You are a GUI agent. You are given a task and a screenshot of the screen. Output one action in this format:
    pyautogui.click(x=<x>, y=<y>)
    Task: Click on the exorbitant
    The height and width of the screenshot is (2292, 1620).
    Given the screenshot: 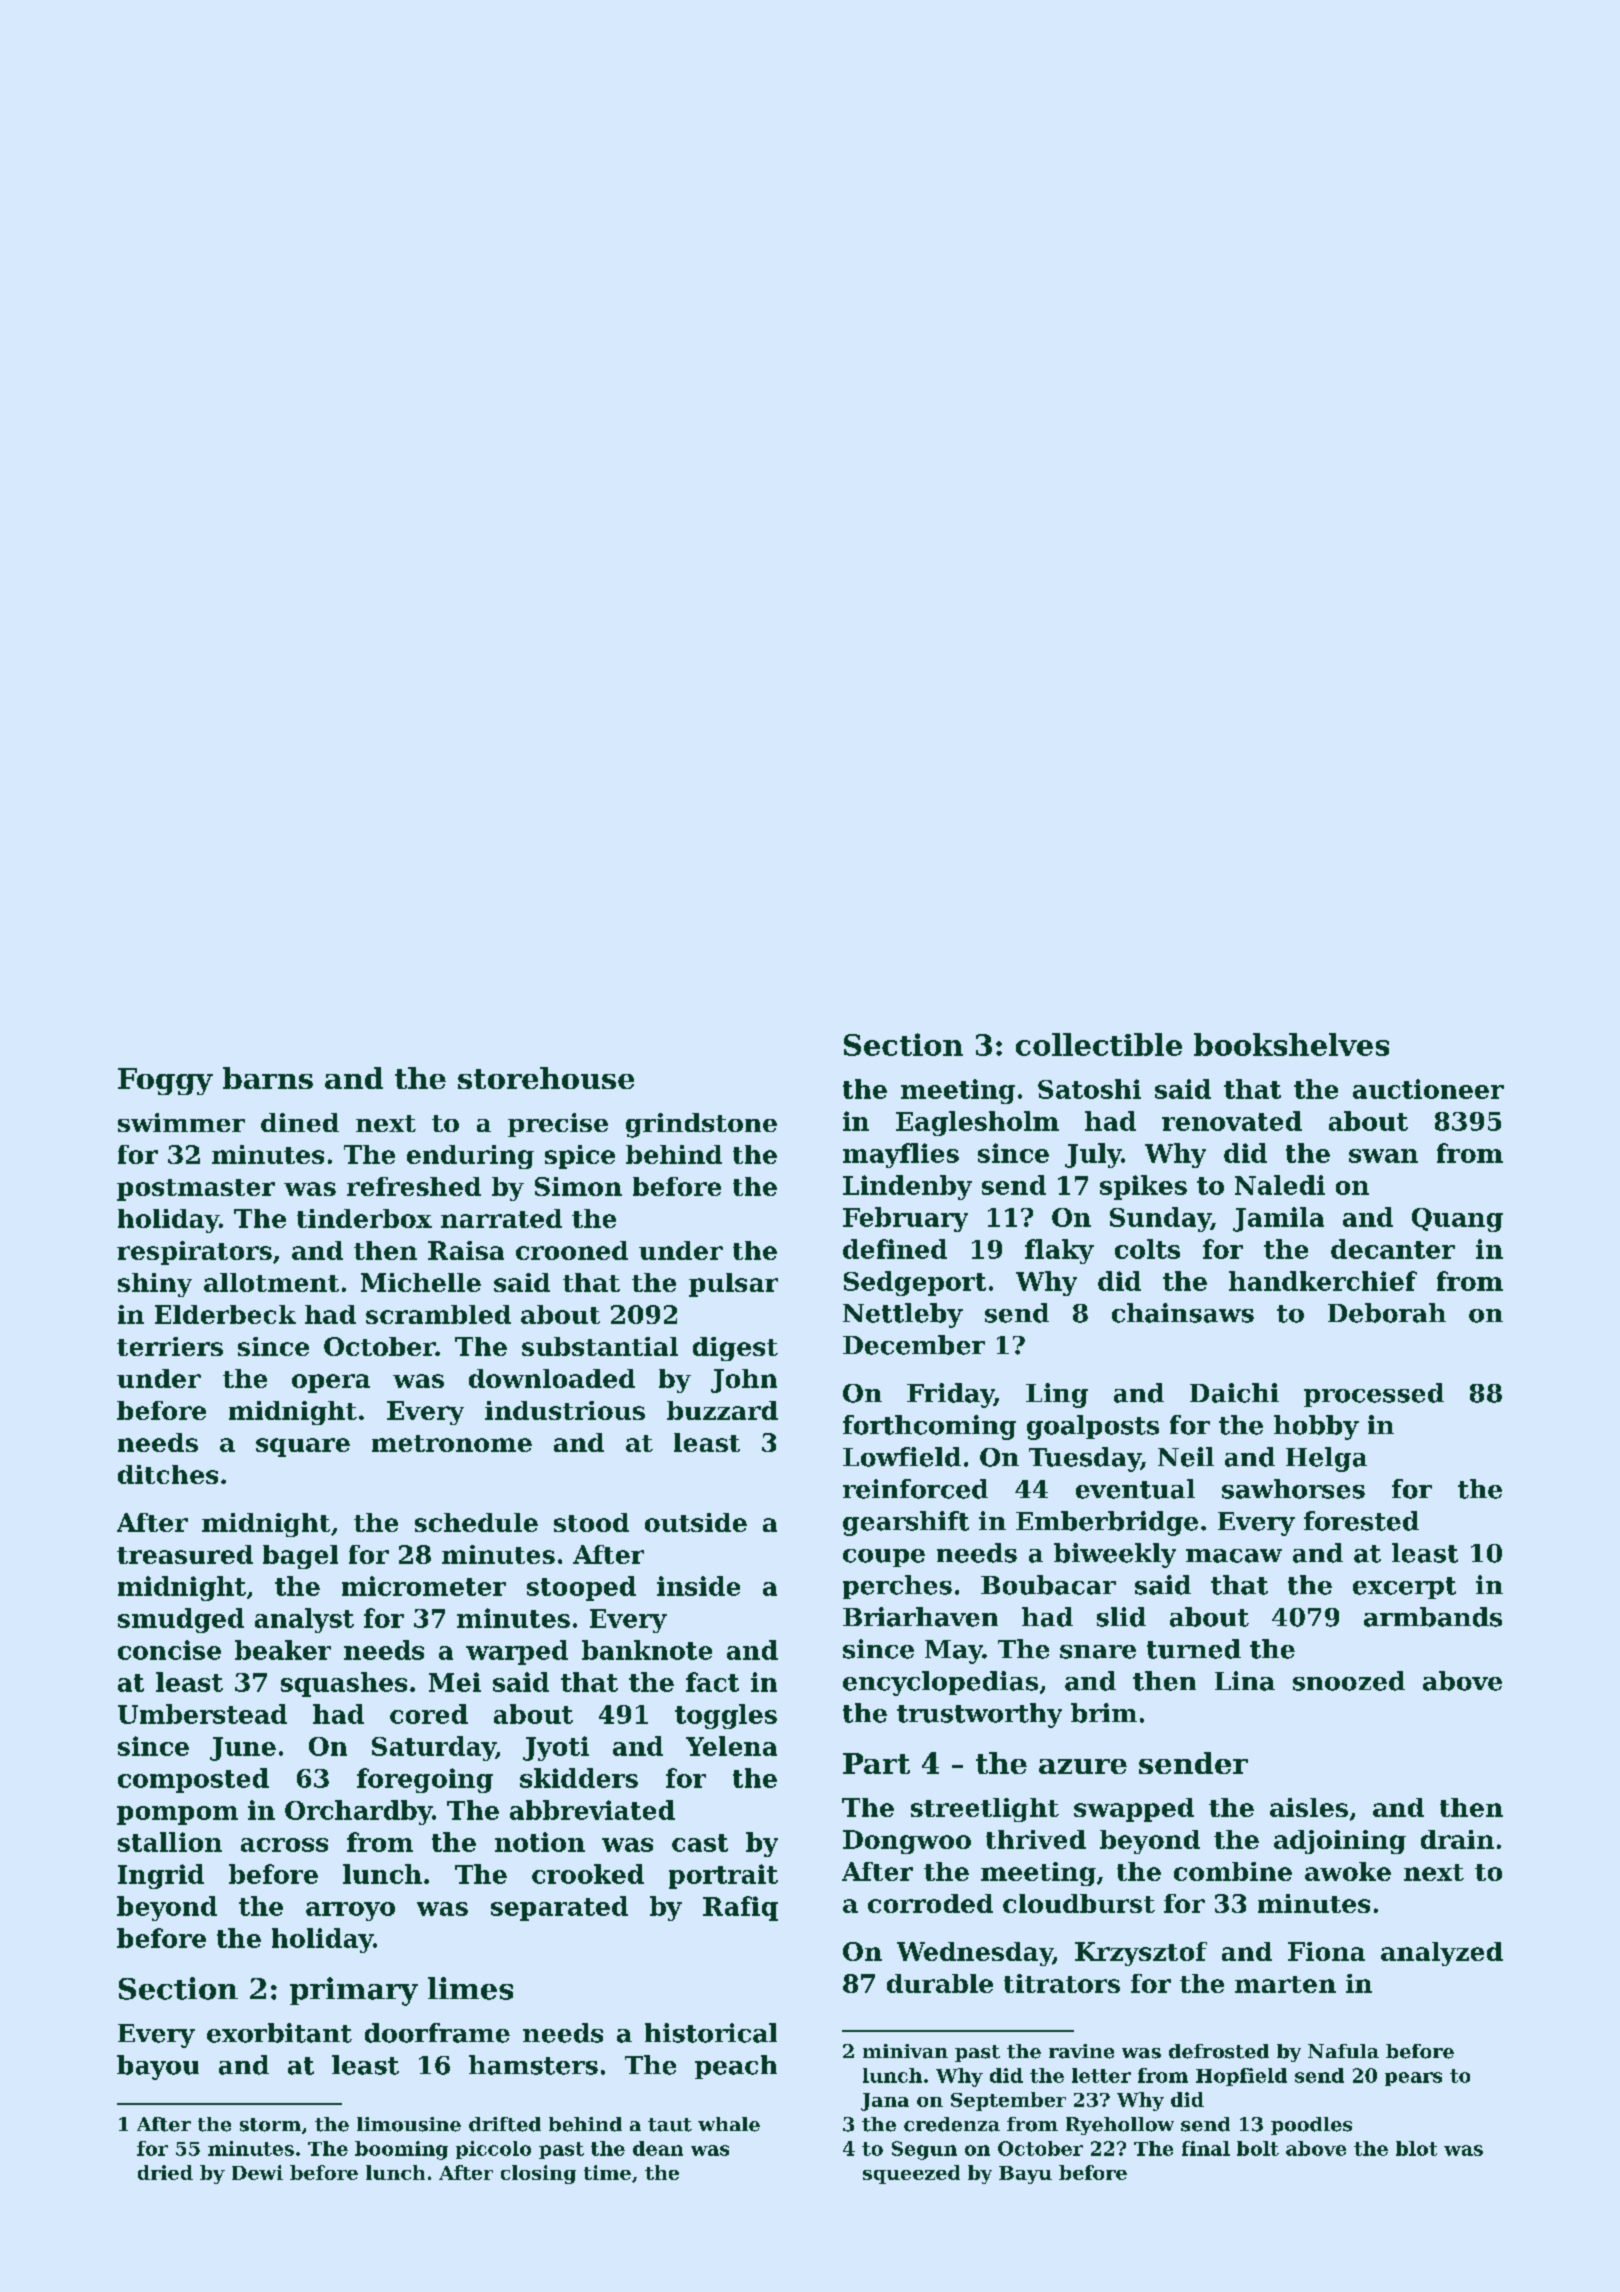 What is the action you would take?
    pyautogui.click(x=279, y=2033)
